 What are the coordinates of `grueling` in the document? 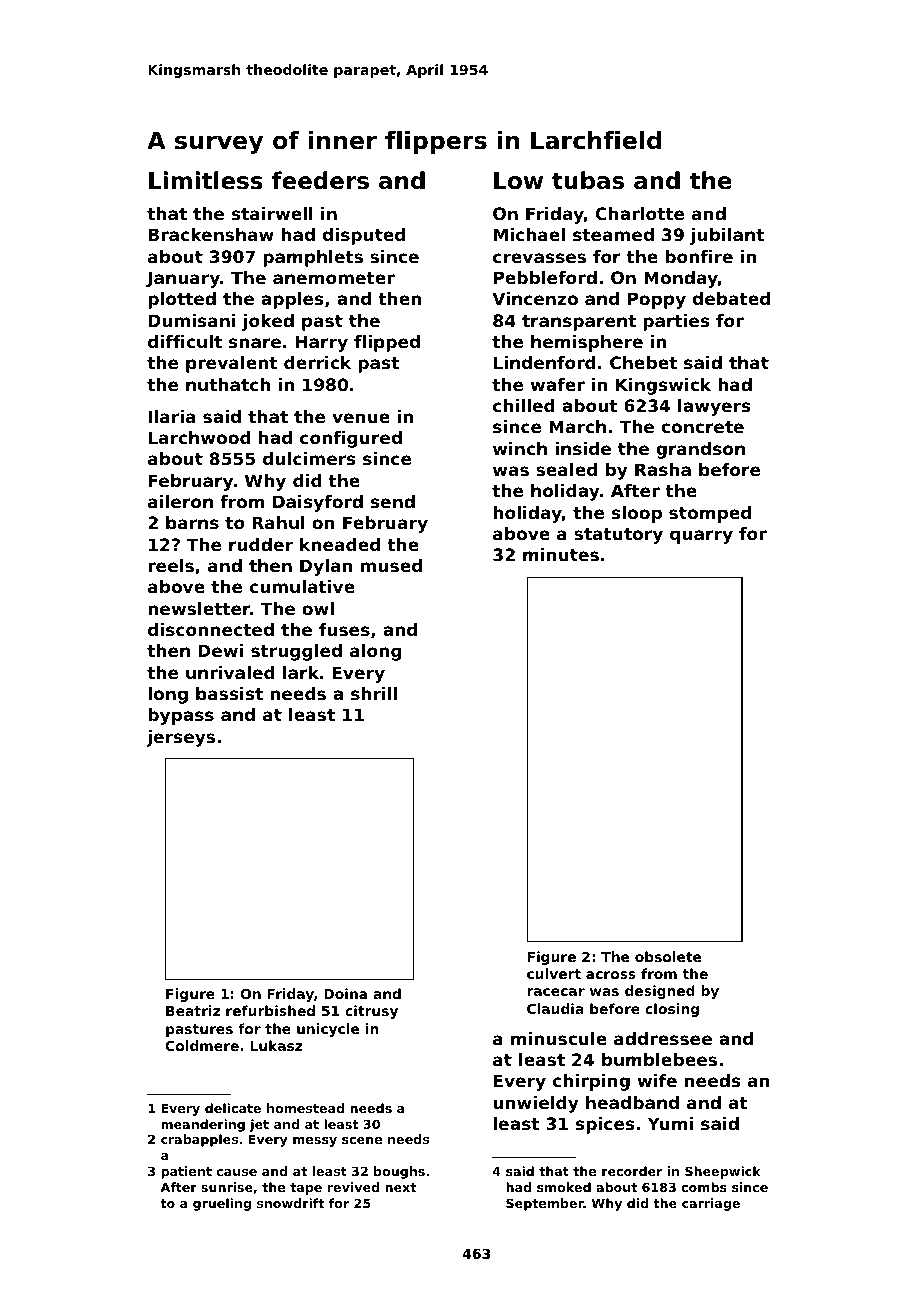 It's located at (222, 1204).
